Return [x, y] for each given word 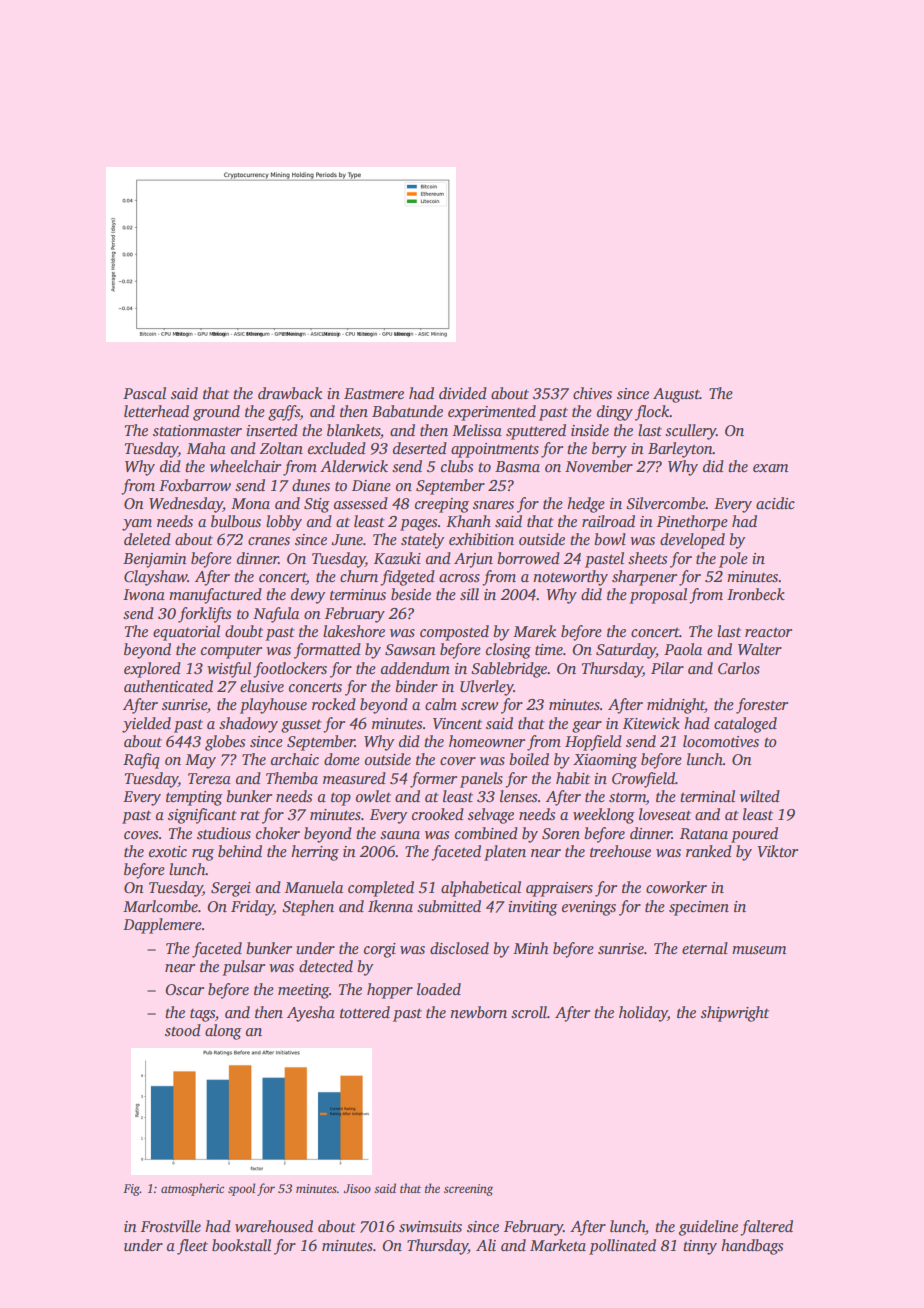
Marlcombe [160, 906]
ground [216, 413]
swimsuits [430, 1227]
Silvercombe [666, 503]
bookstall [241, 1245]
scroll [529, 1012]
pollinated [622, 1247]
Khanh [468, 521]
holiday [643, 1014]
